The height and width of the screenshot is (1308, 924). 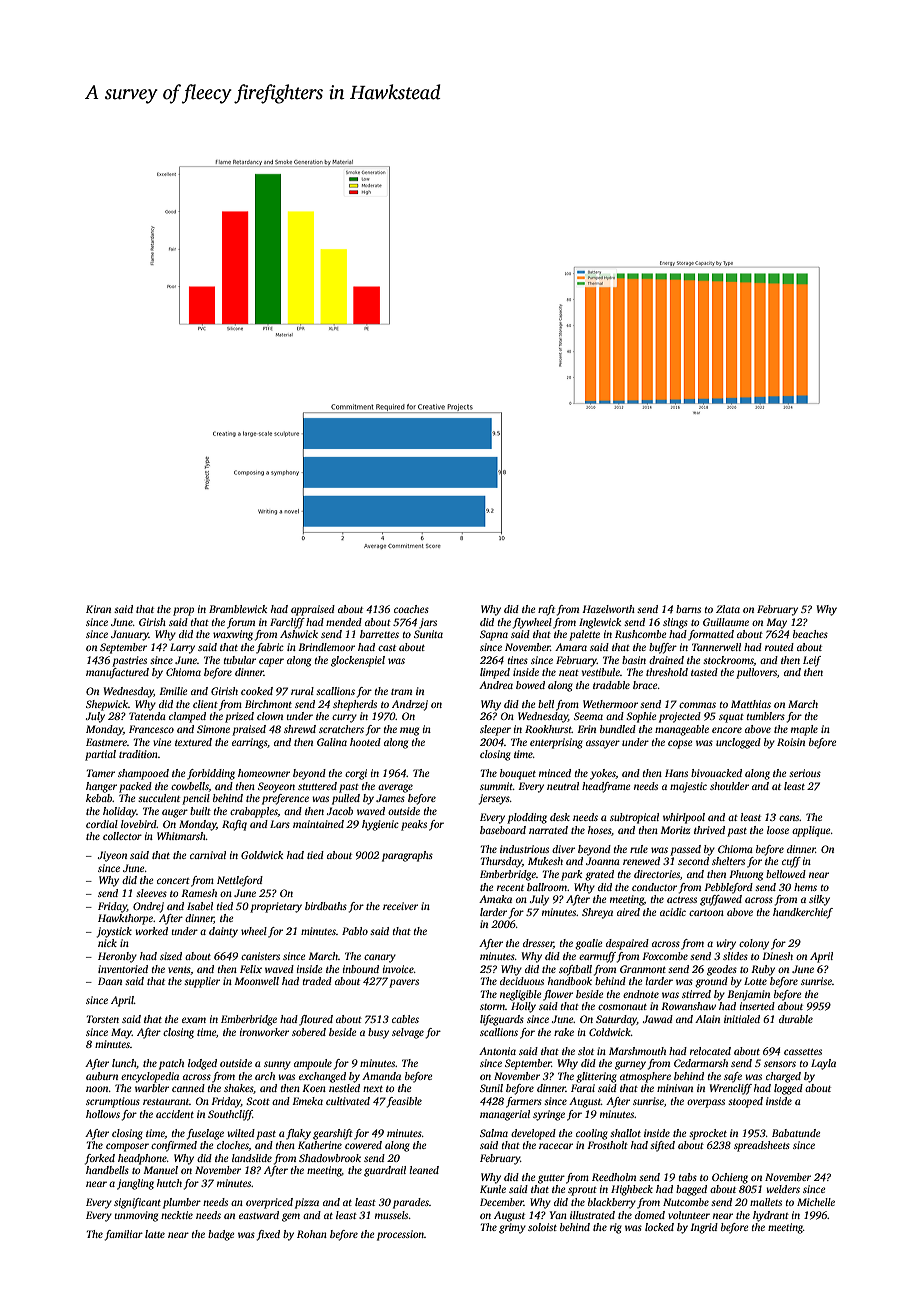 I want to click on Babatunde, so click(x=796, y=1133).
